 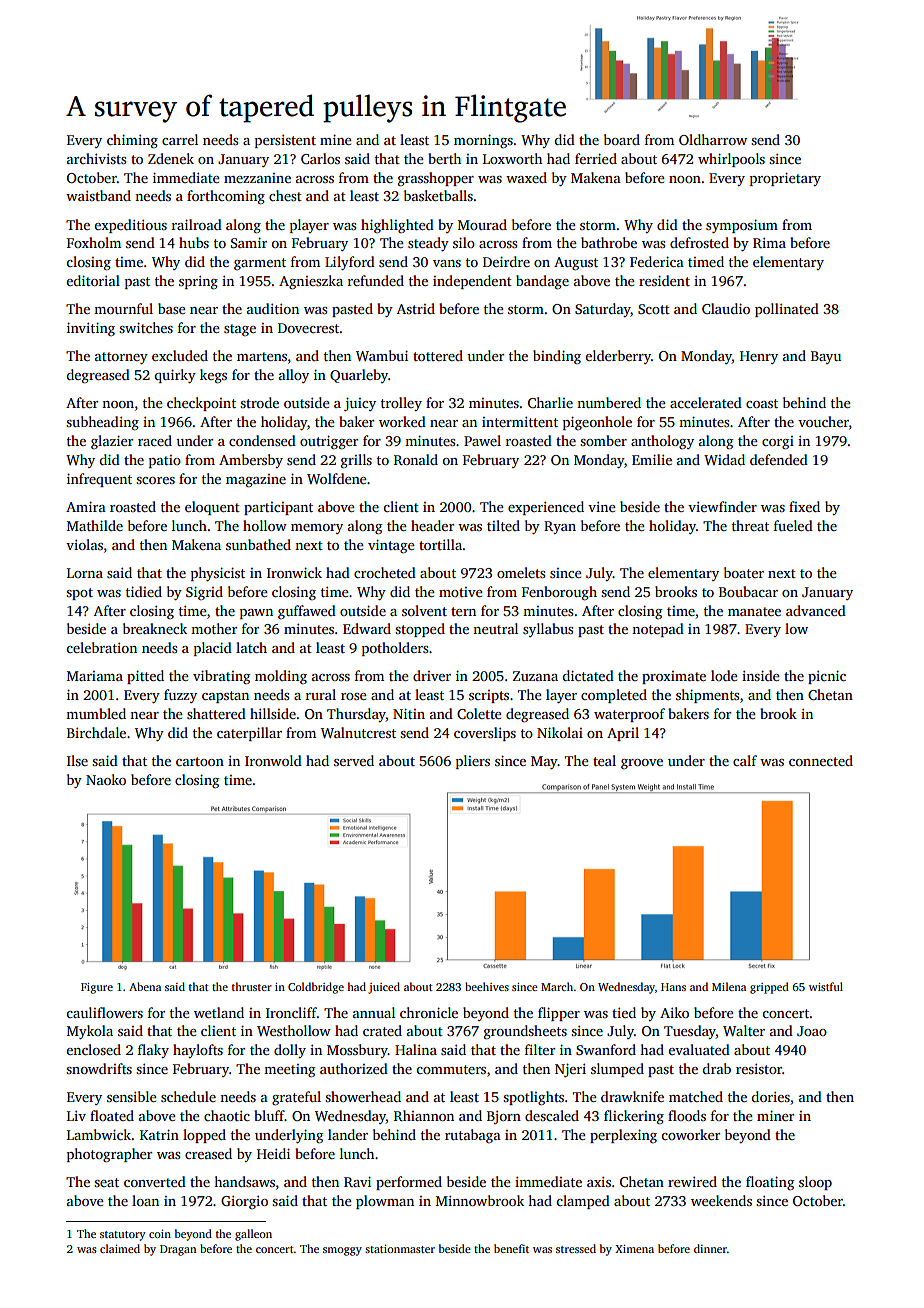 I want to click on proprietary, so click(x=785, y=179).
